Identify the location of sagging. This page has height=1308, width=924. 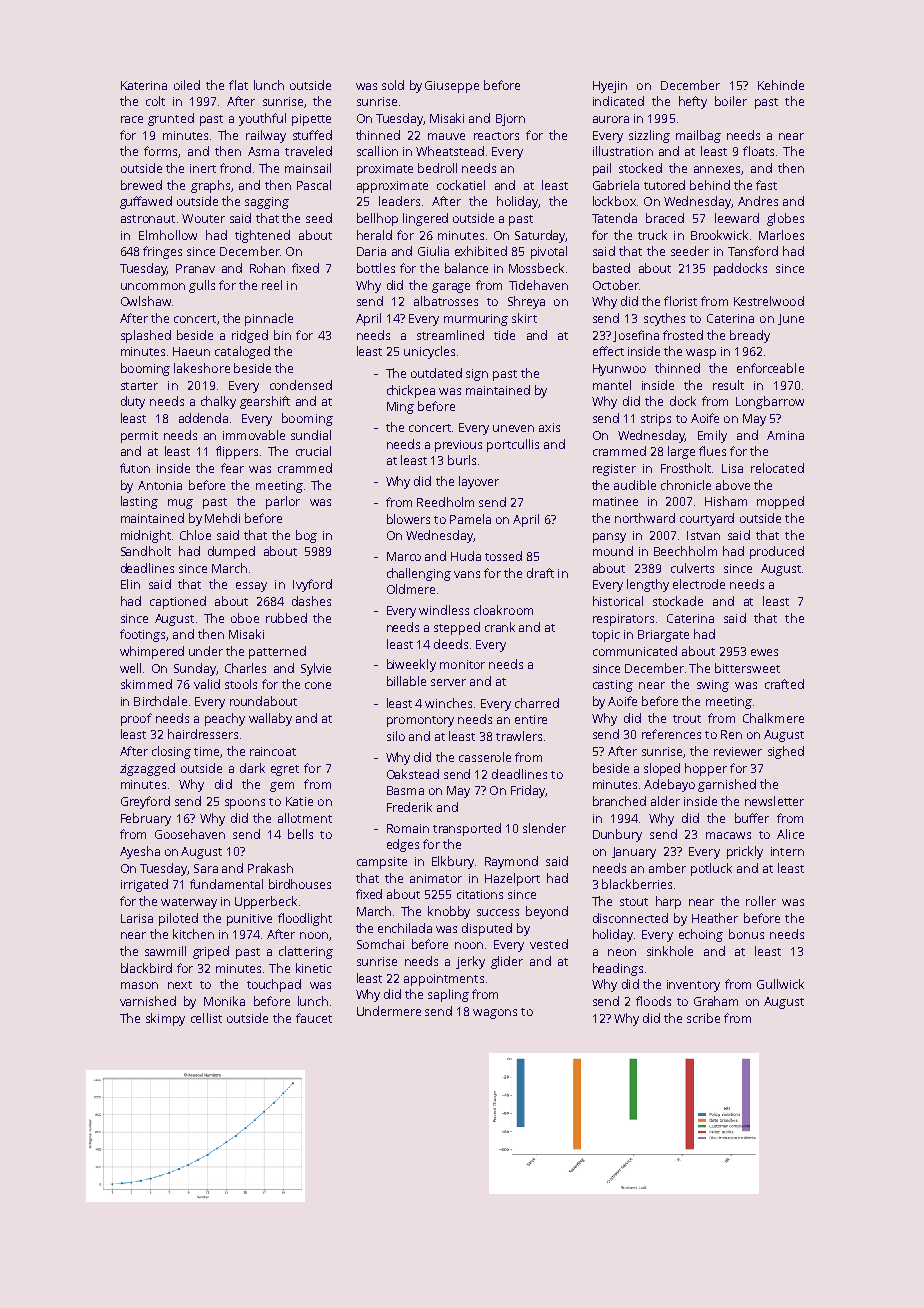
(267, 203).
